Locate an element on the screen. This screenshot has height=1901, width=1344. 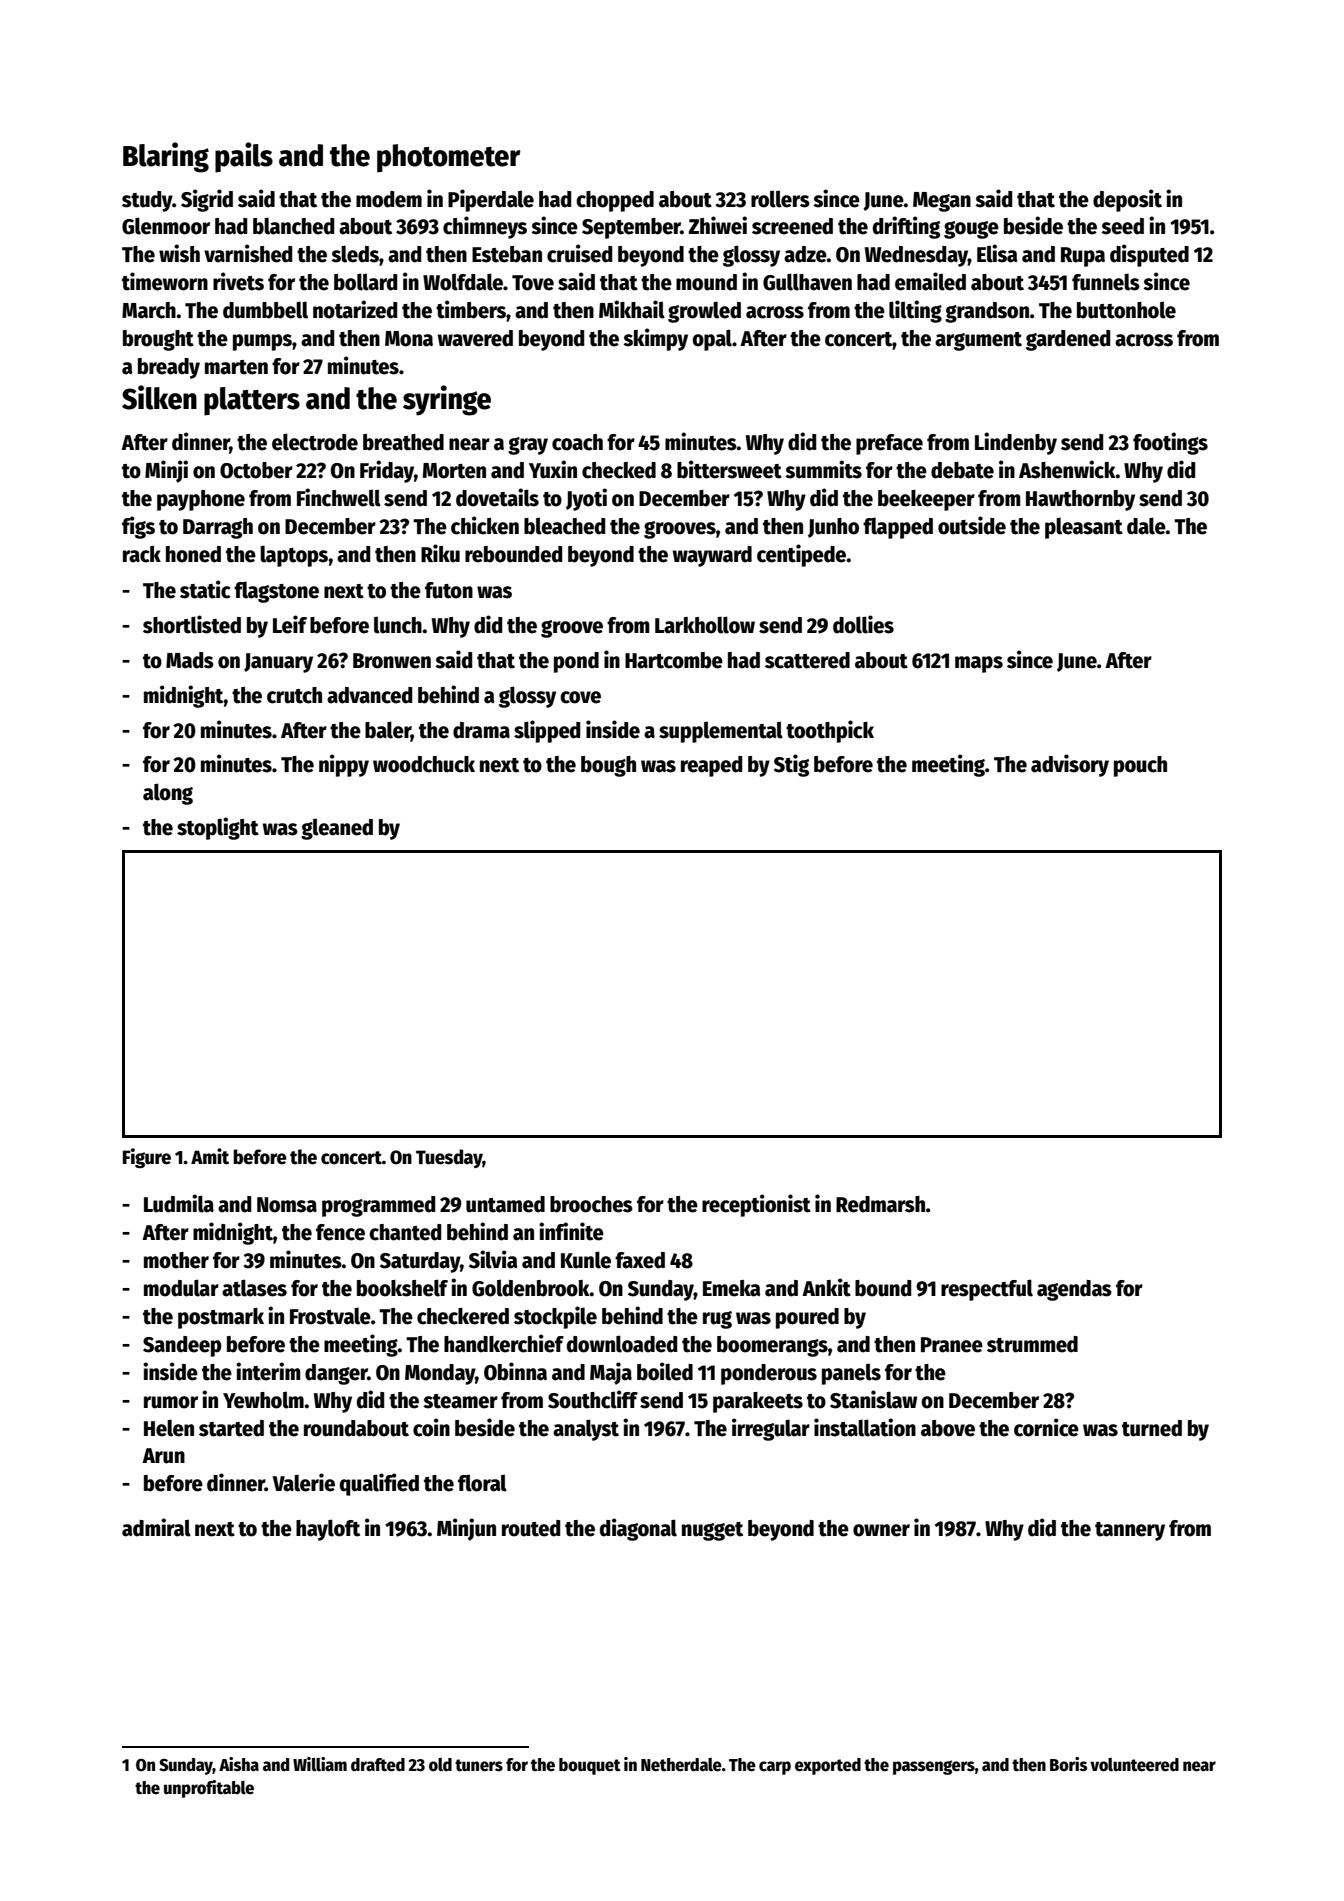
opal is located at coordinates (712, 340).
